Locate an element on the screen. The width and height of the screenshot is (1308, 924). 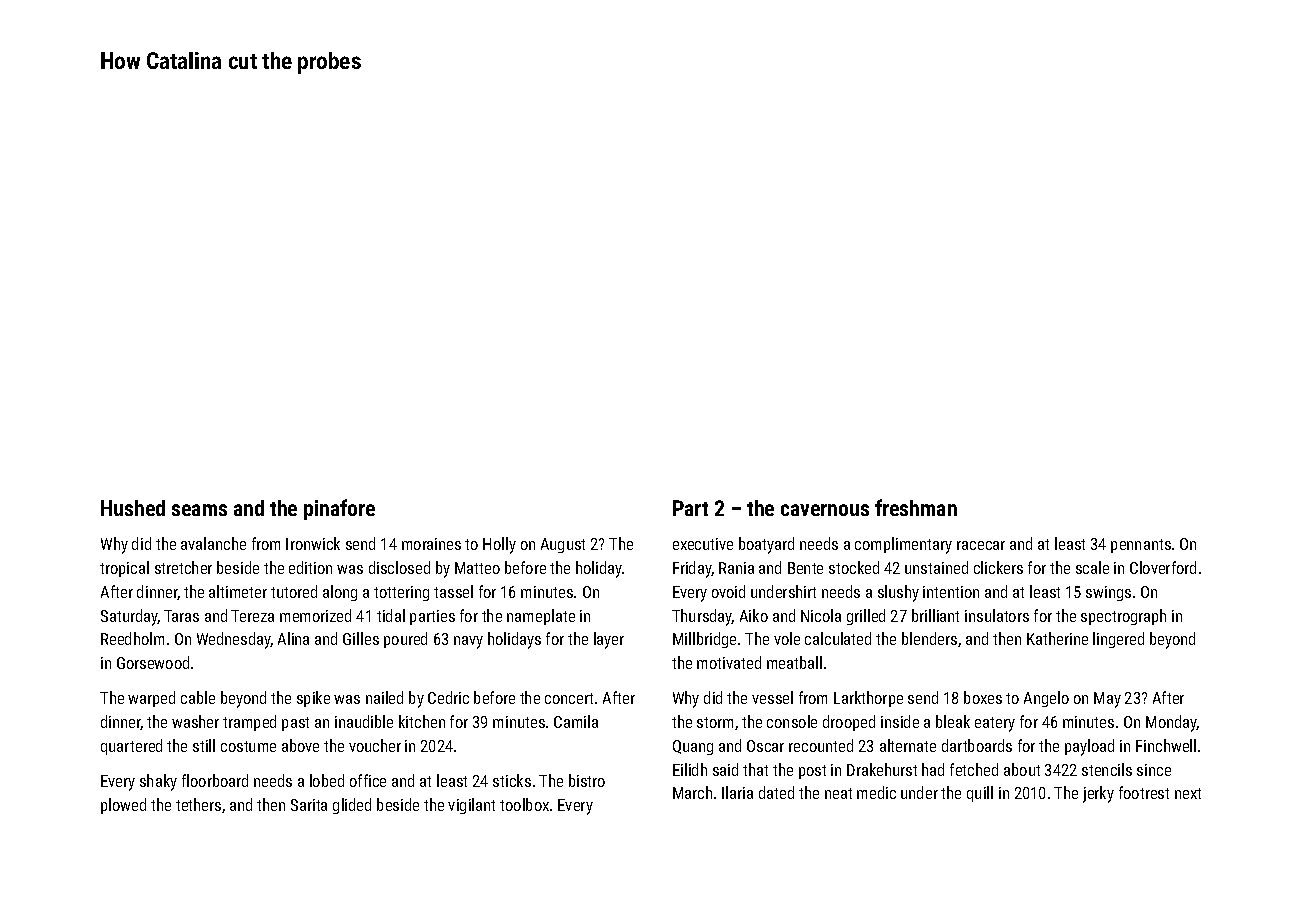
freshman is located at coordinates (916, 507).
